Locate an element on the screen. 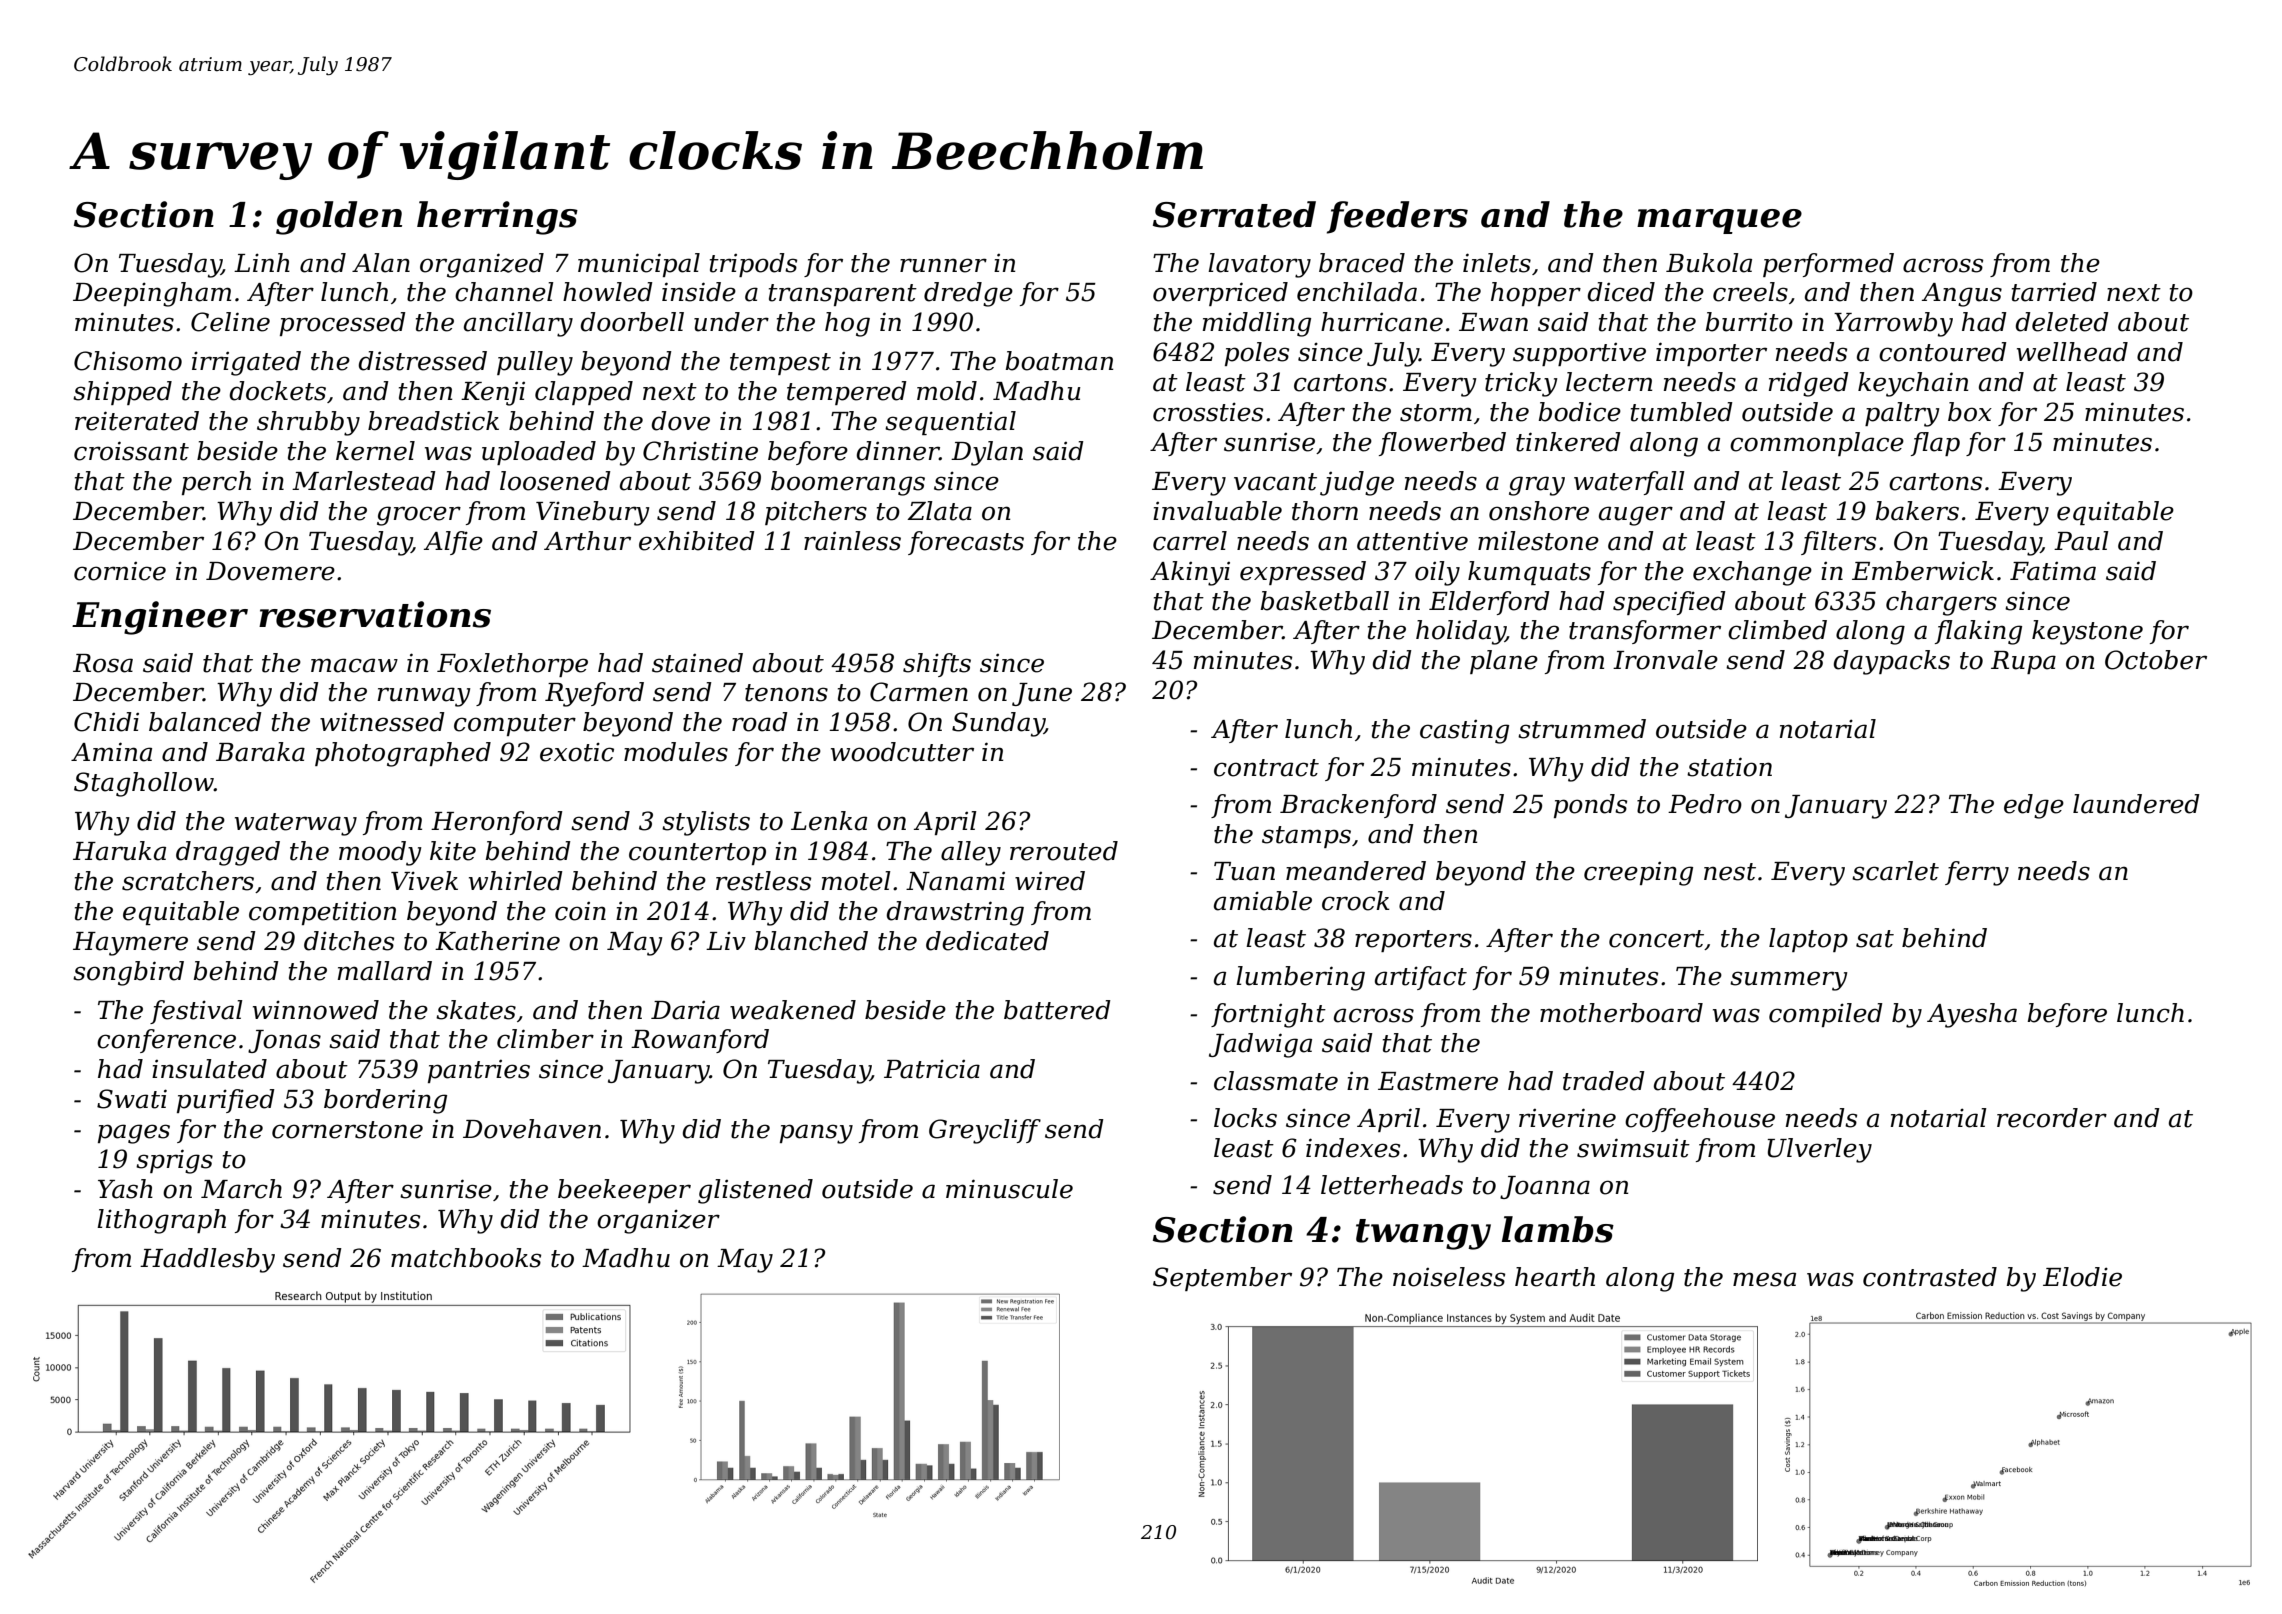 This screenshot has height=1614, width=2282. Paul is located at coordinates (2081, 541).
